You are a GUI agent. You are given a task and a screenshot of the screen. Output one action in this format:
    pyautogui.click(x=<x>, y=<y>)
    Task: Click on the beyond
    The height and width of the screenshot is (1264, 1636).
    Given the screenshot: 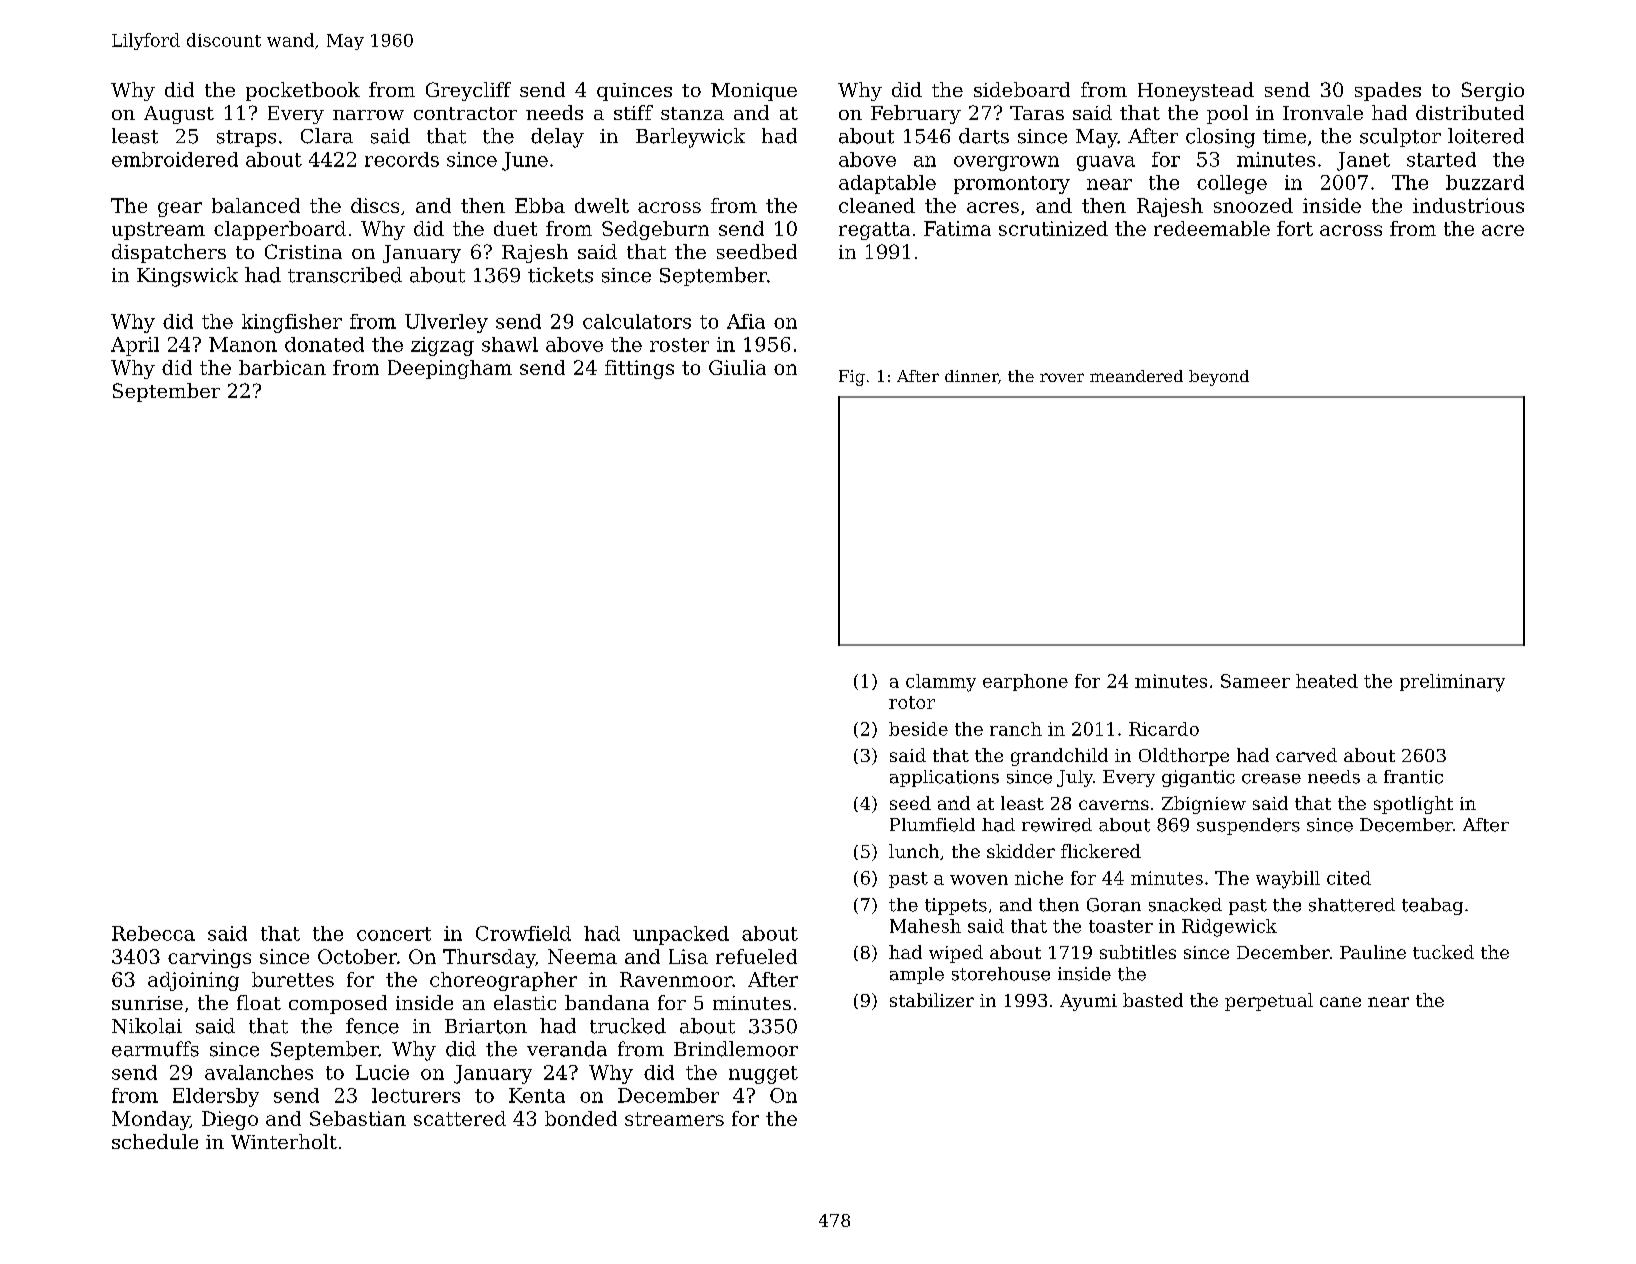 What is the action you would take?
    pyautogui.click(x=1219, y=378)
